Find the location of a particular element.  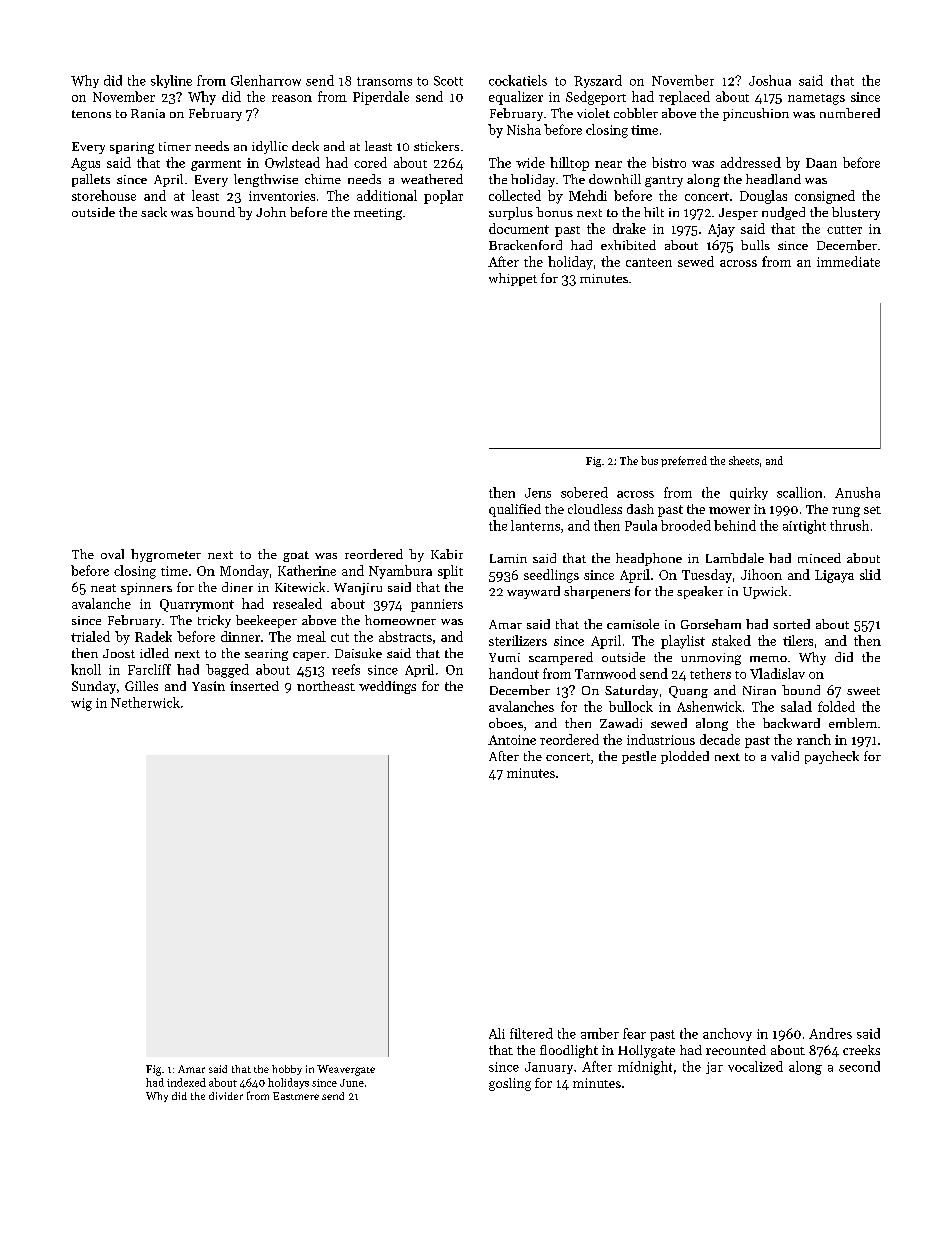

Joost is located at coordinates (119, 653).
